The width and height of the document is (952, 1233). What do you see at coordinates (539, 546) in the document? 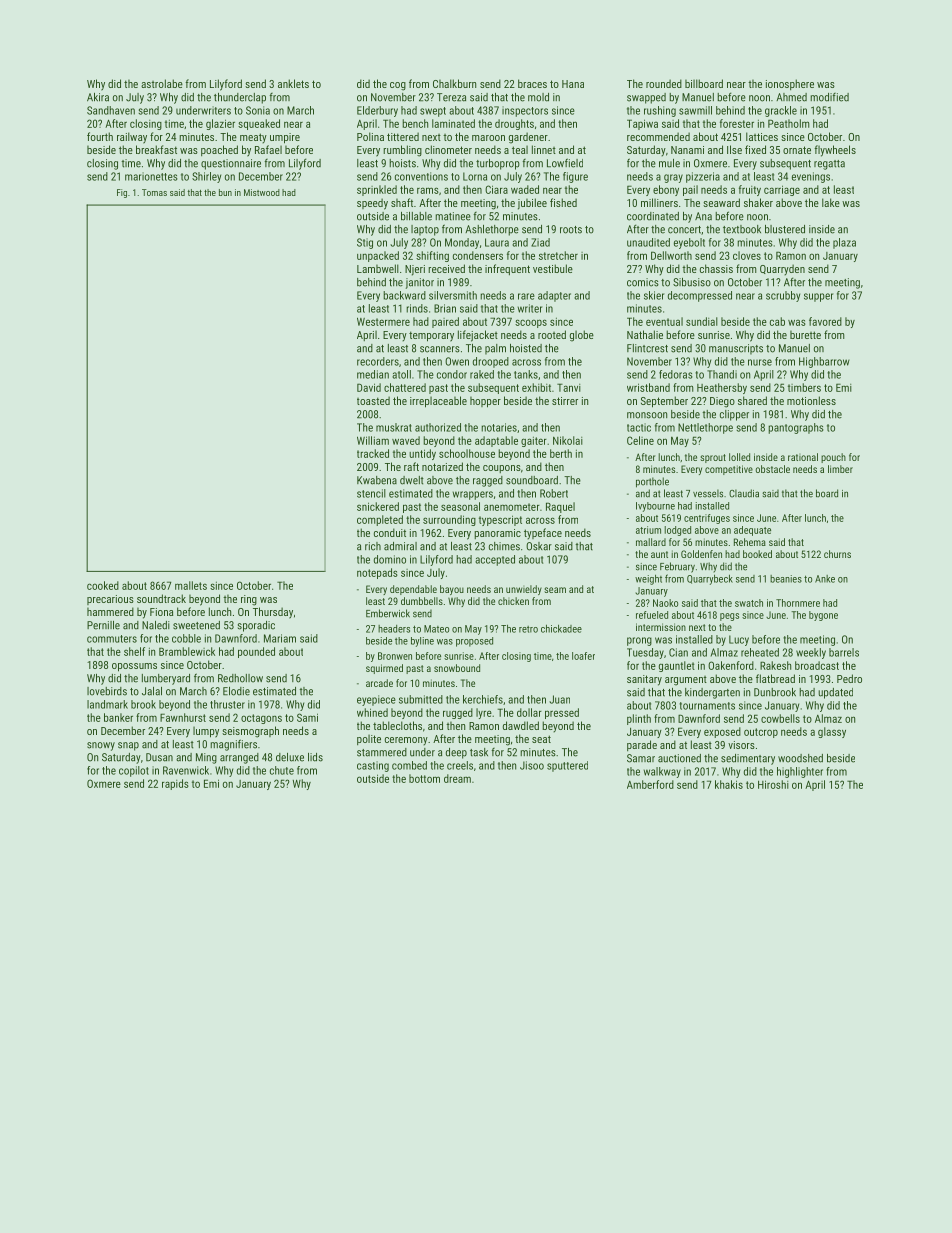
I see `Oskar` at bounding box center [539, 546].
